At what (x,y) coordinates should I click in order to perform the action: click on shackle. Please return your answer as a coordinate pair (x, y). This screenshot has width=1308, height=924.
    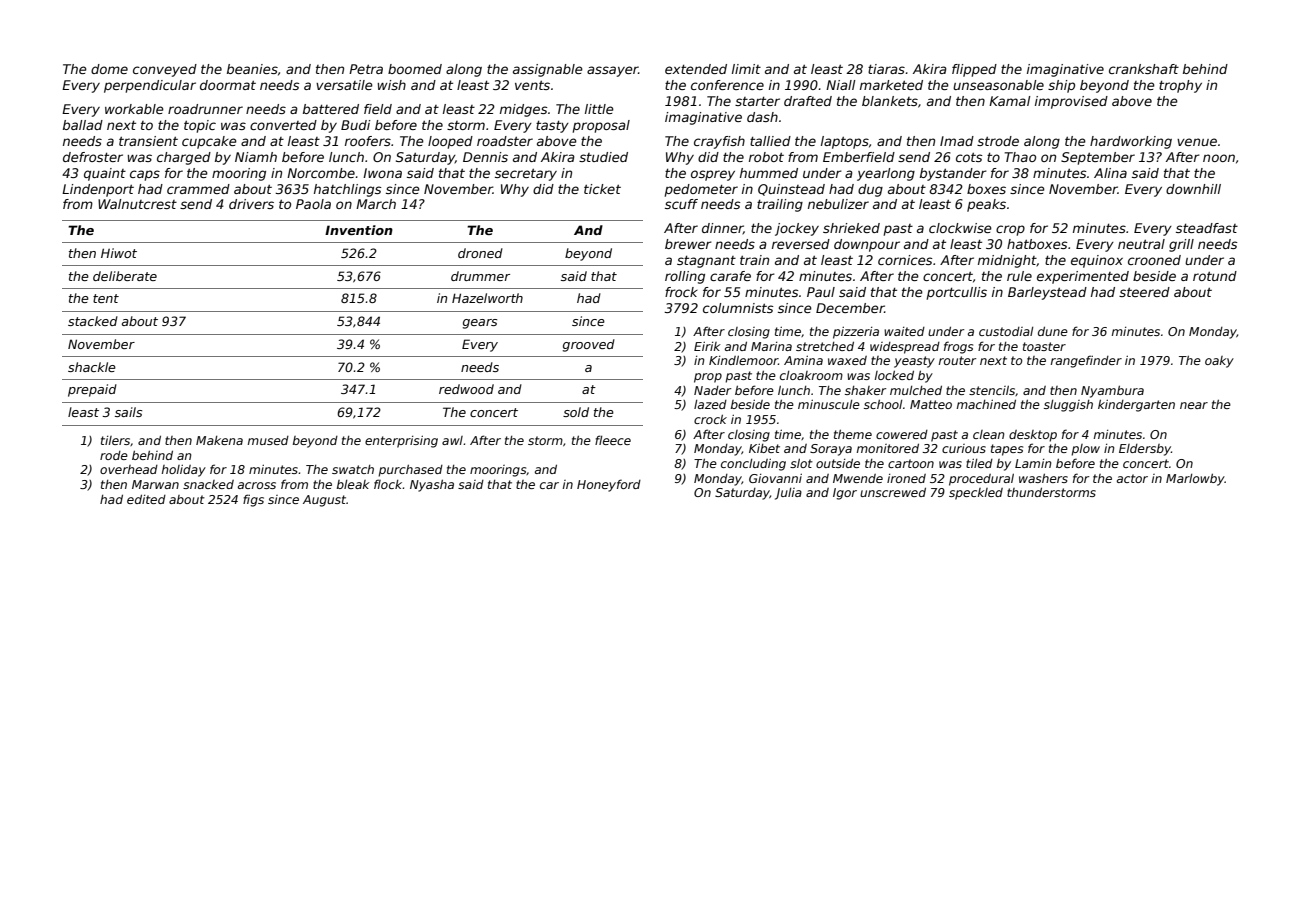
    Looking at the image, I should click on (92, 367).
